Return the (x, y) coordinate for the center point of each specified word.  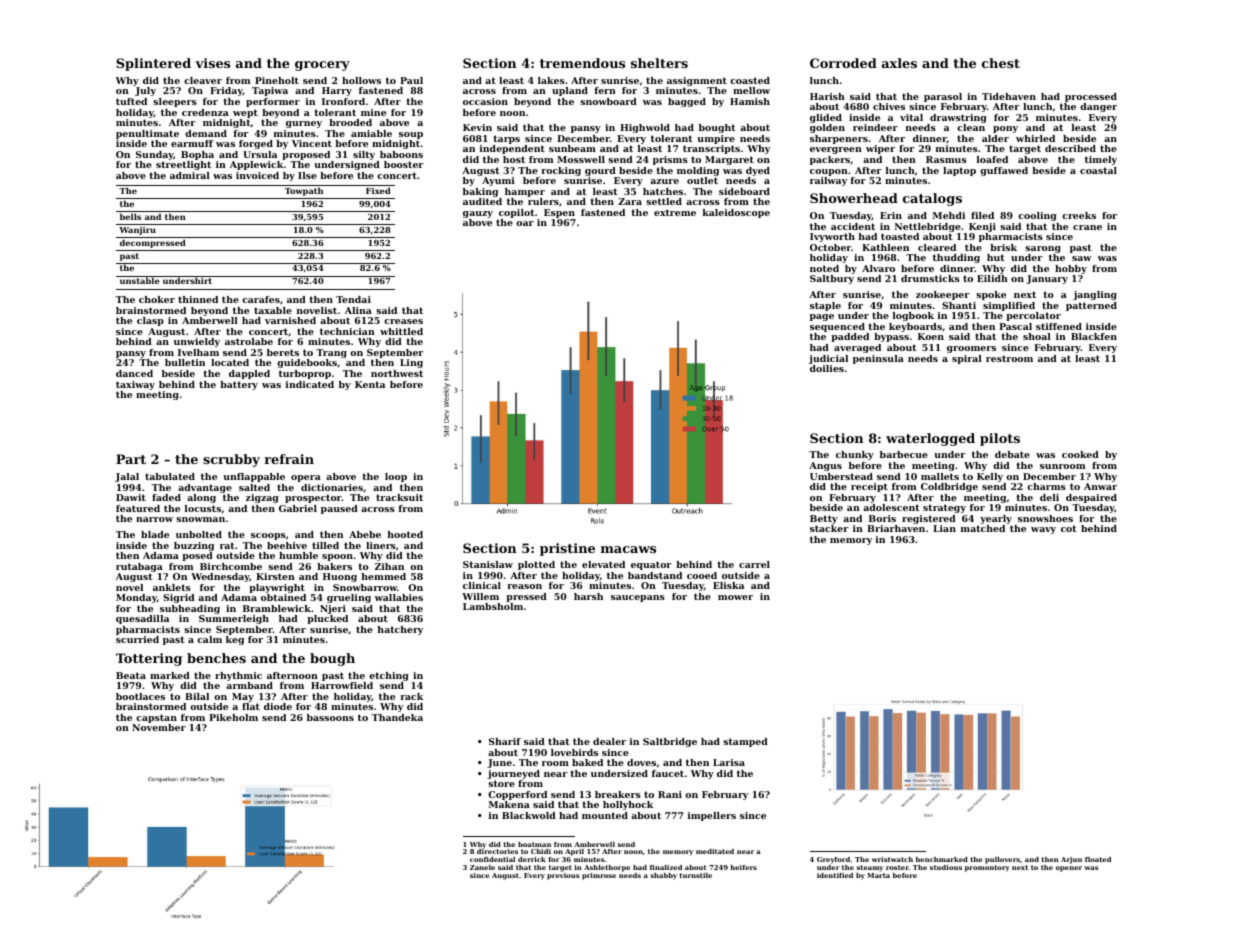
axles (899, 63)
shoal (1037, 336)
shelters (659, 63)
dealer (609, 741)
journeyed (513, 774)
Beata (131, 675)
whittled (401, 331)
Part (131, 459)
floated (1098, 859)
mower (735, 597)
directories (497, 851)
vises (212, 63)
